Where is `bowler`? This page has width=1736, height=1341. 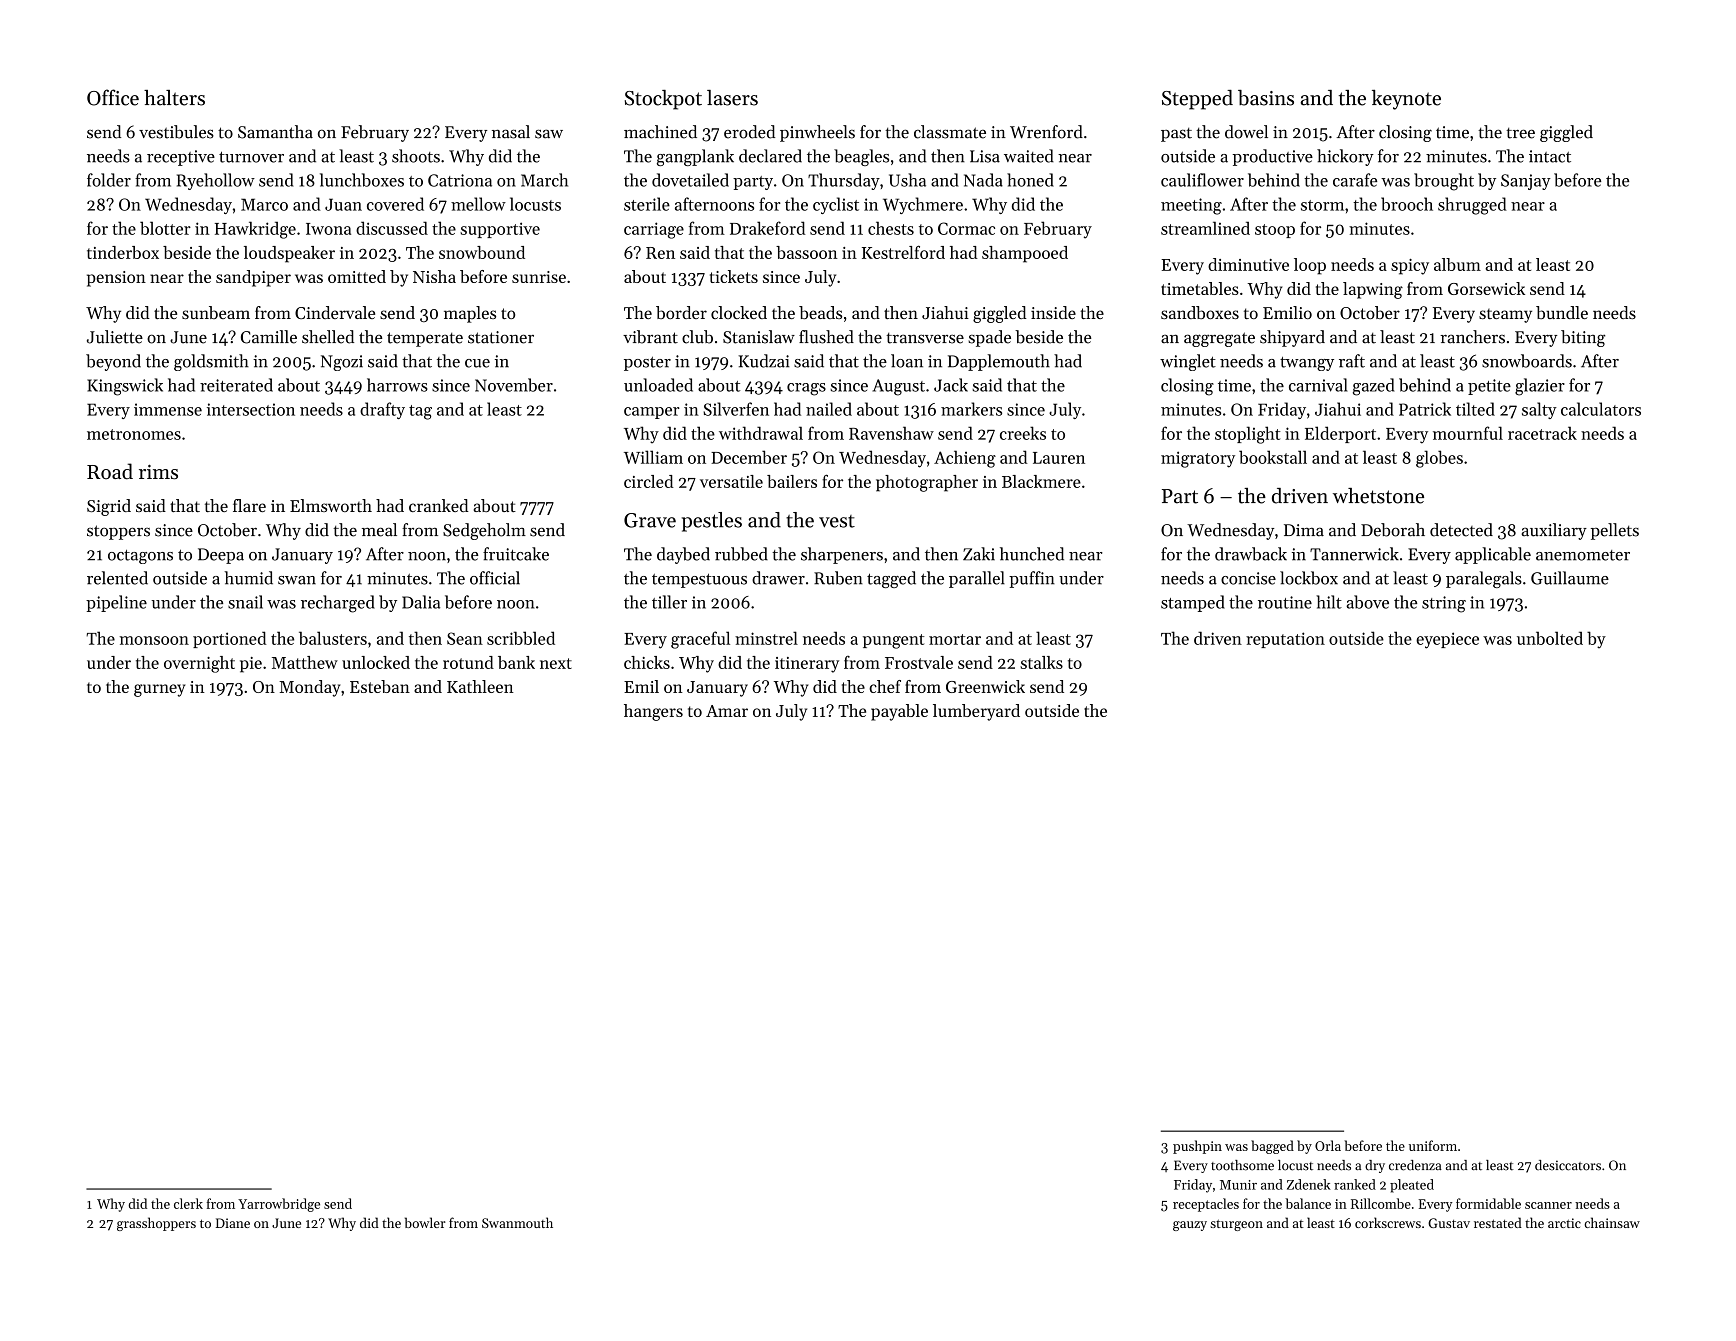
bowler is located at coordinates (425, 1222).
